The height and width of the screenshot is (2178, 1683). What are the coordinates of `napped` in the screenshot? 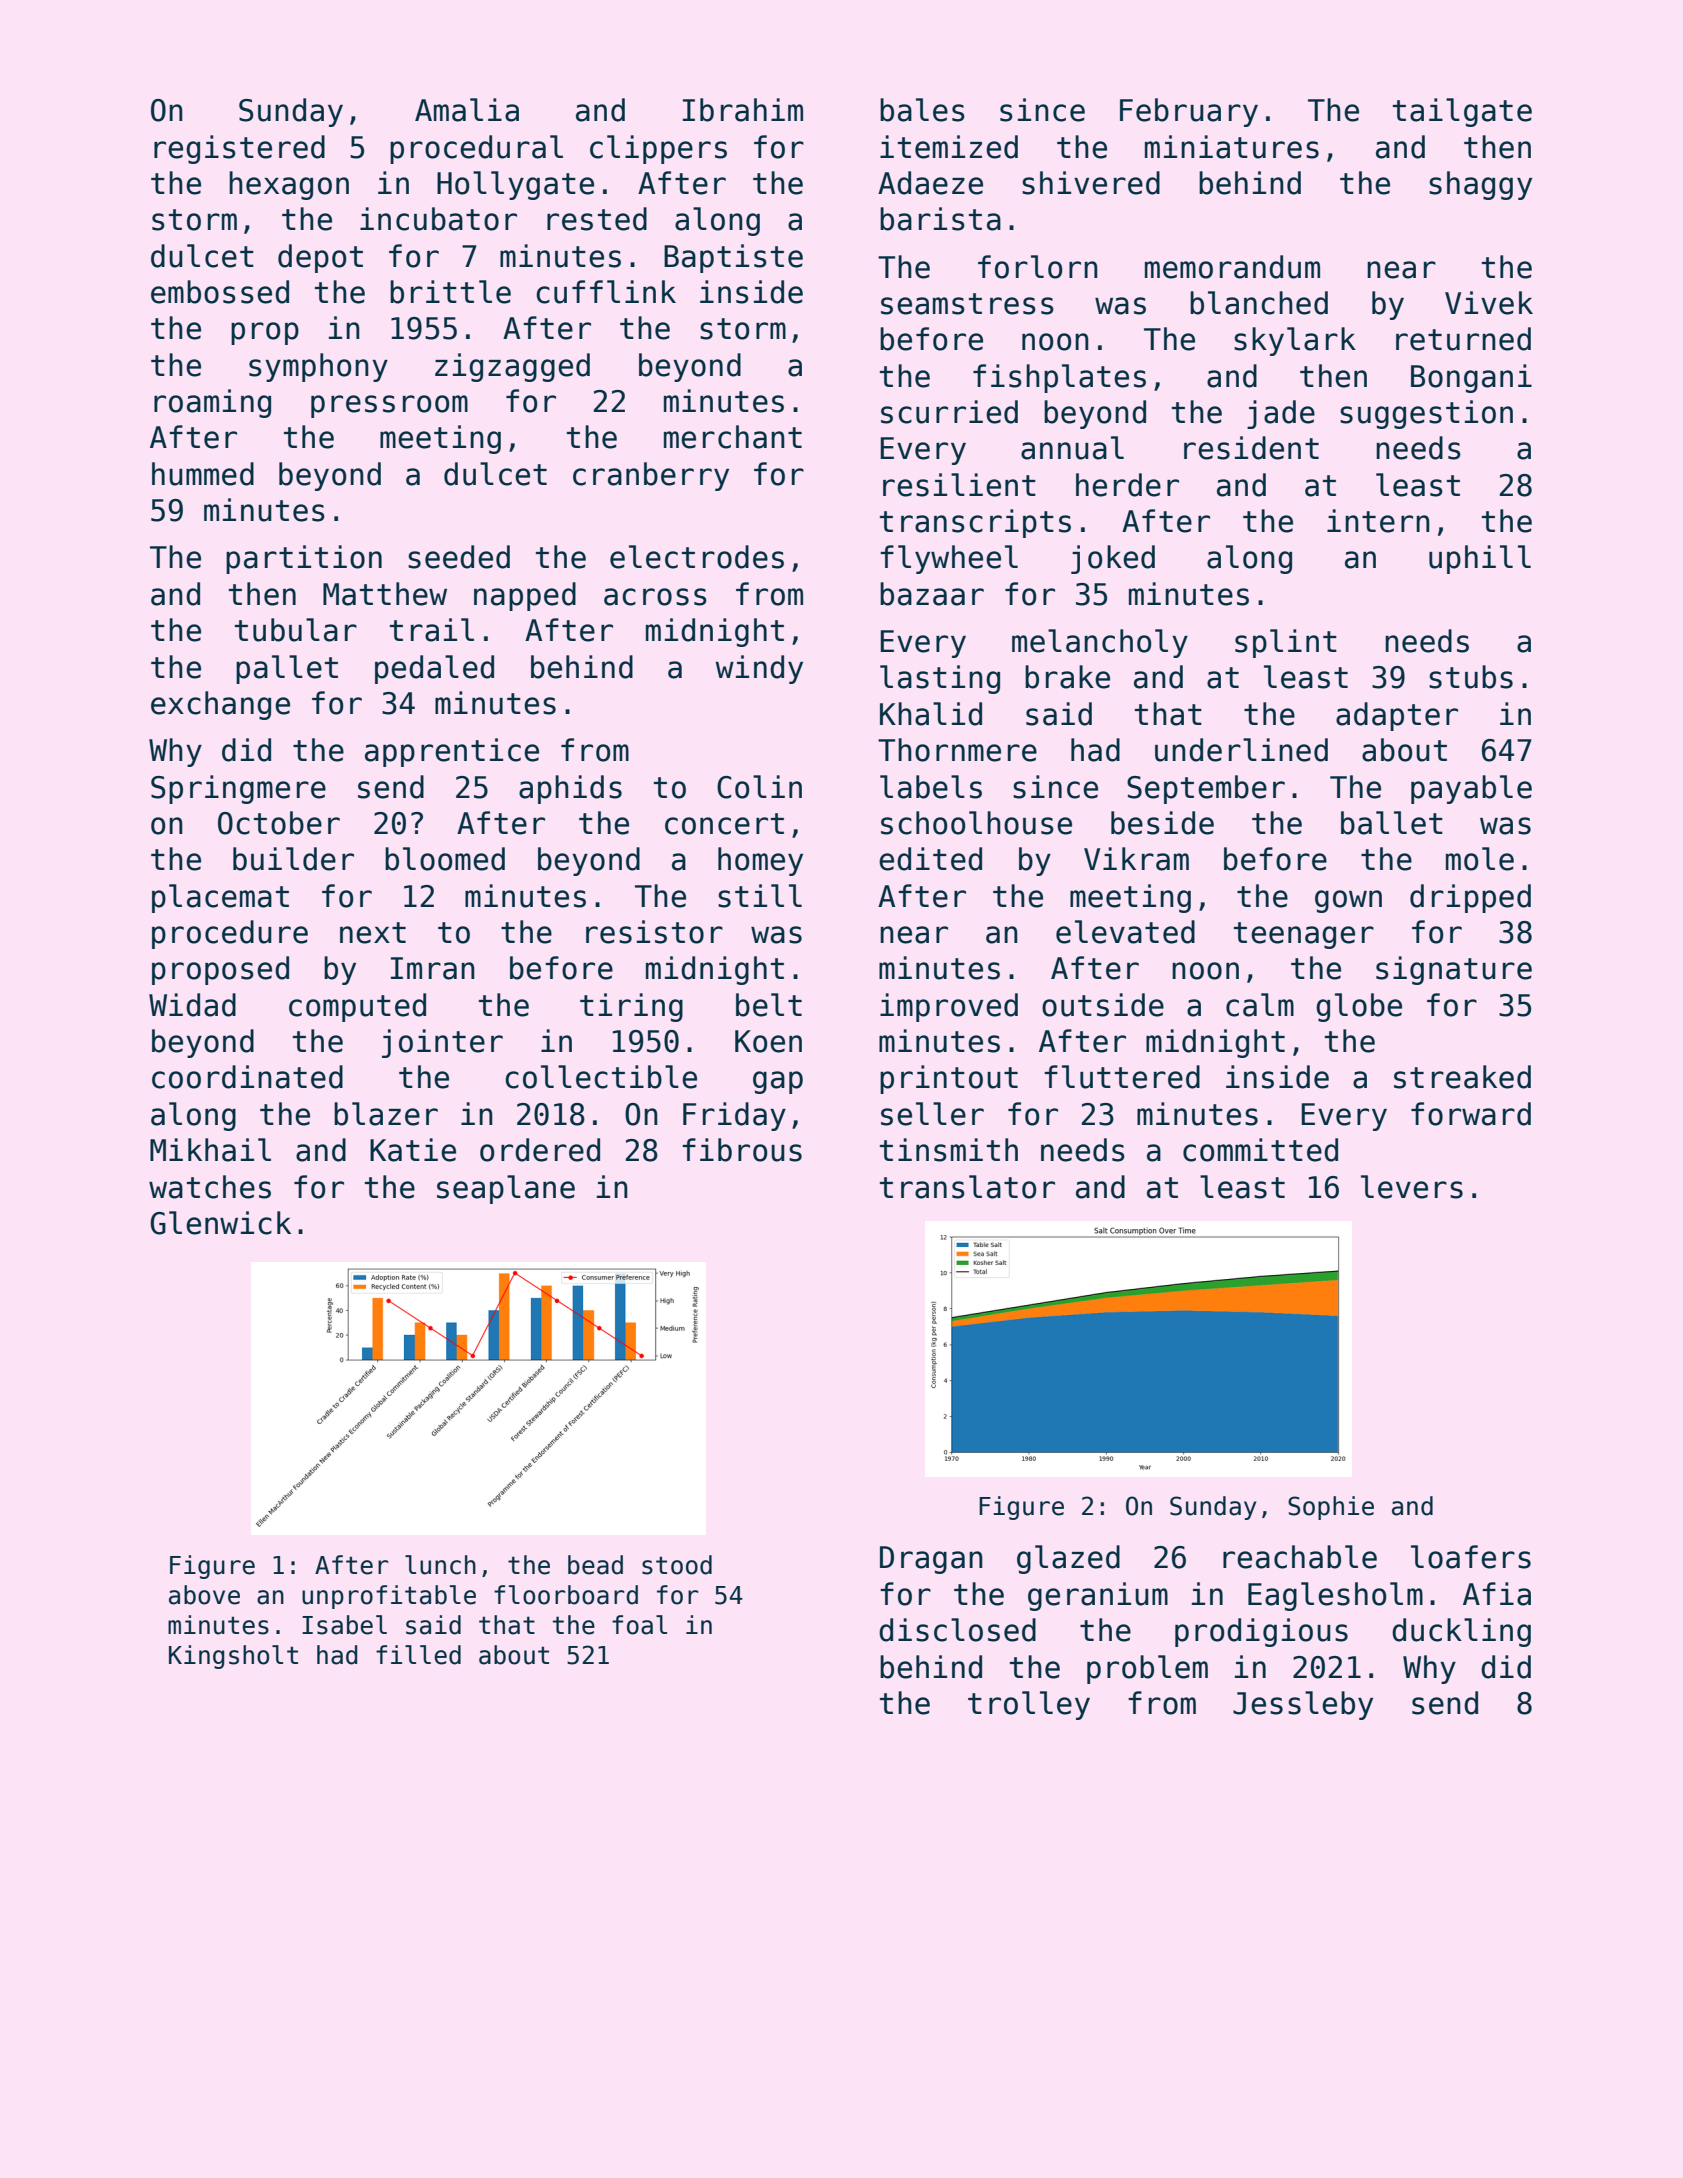 It's located at (525, 596).
